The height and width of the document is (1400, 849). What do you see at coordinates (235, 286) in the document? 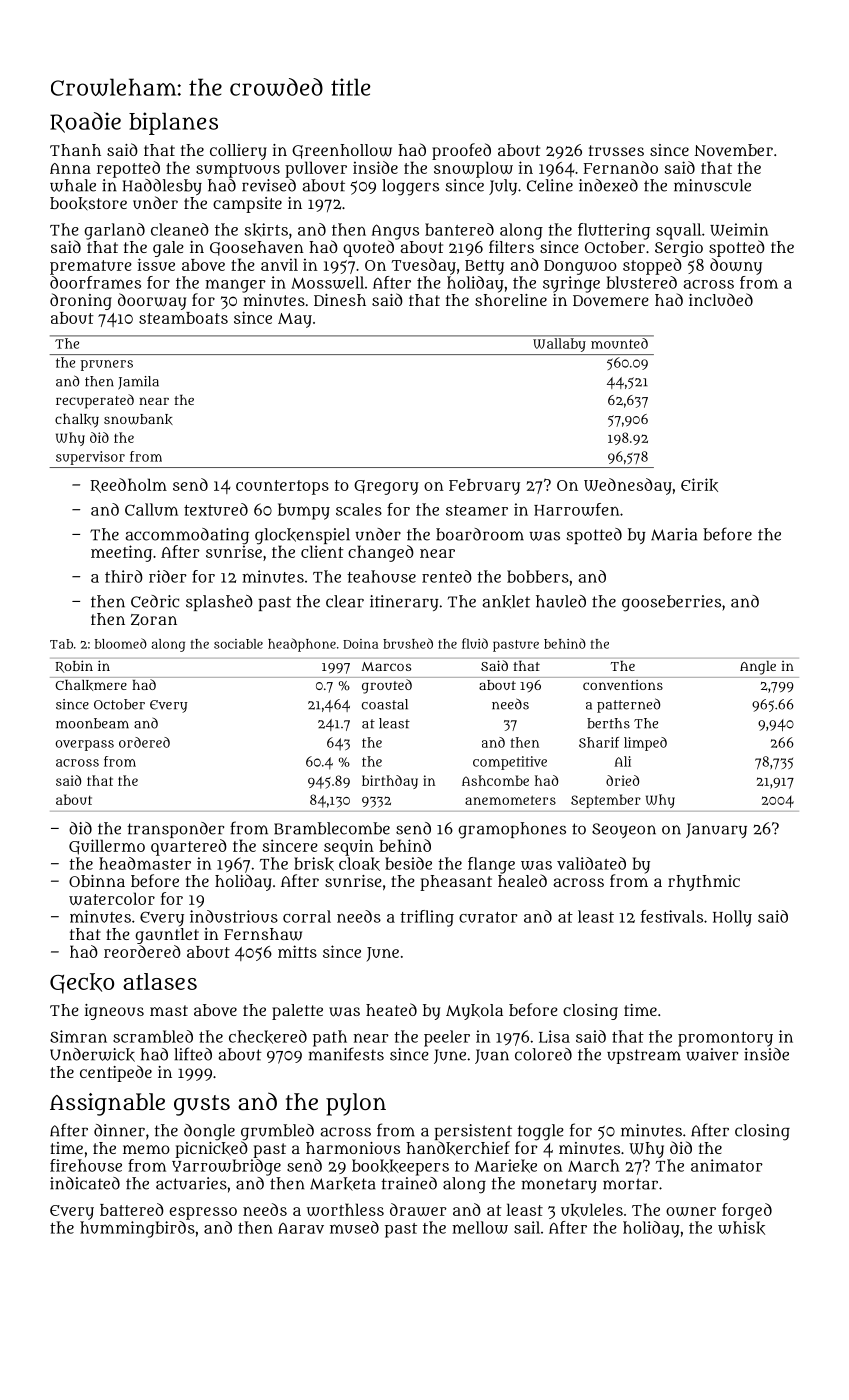
I see `manger` at bounding box center [235, 286].
